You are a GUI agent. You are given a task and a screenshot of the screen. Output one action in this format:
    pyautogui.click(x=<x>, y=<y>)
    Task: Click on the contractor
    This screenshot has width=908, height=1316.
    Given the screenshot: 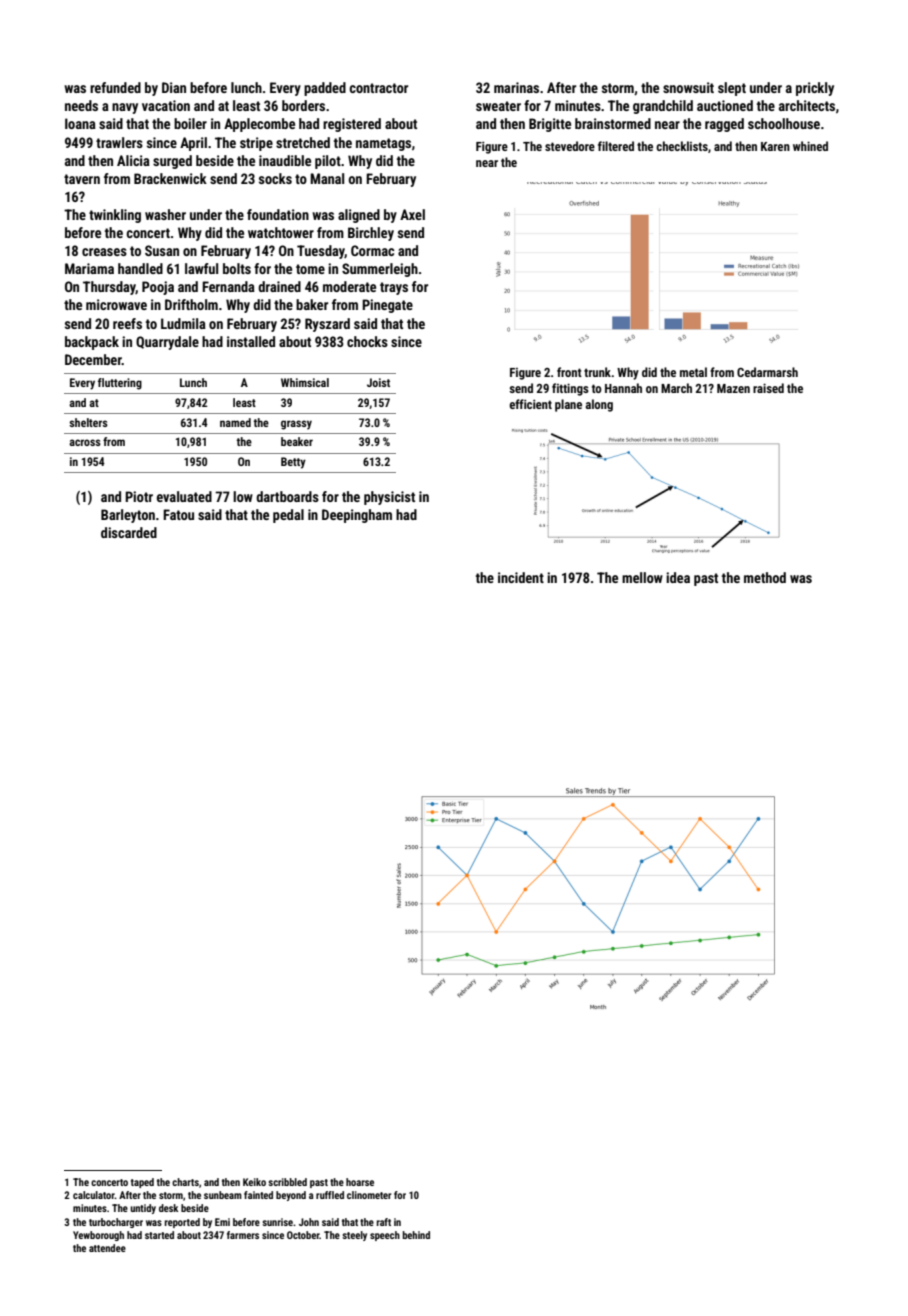 What is the action you would take?
    pyautogui.click(x=378, y=88)
